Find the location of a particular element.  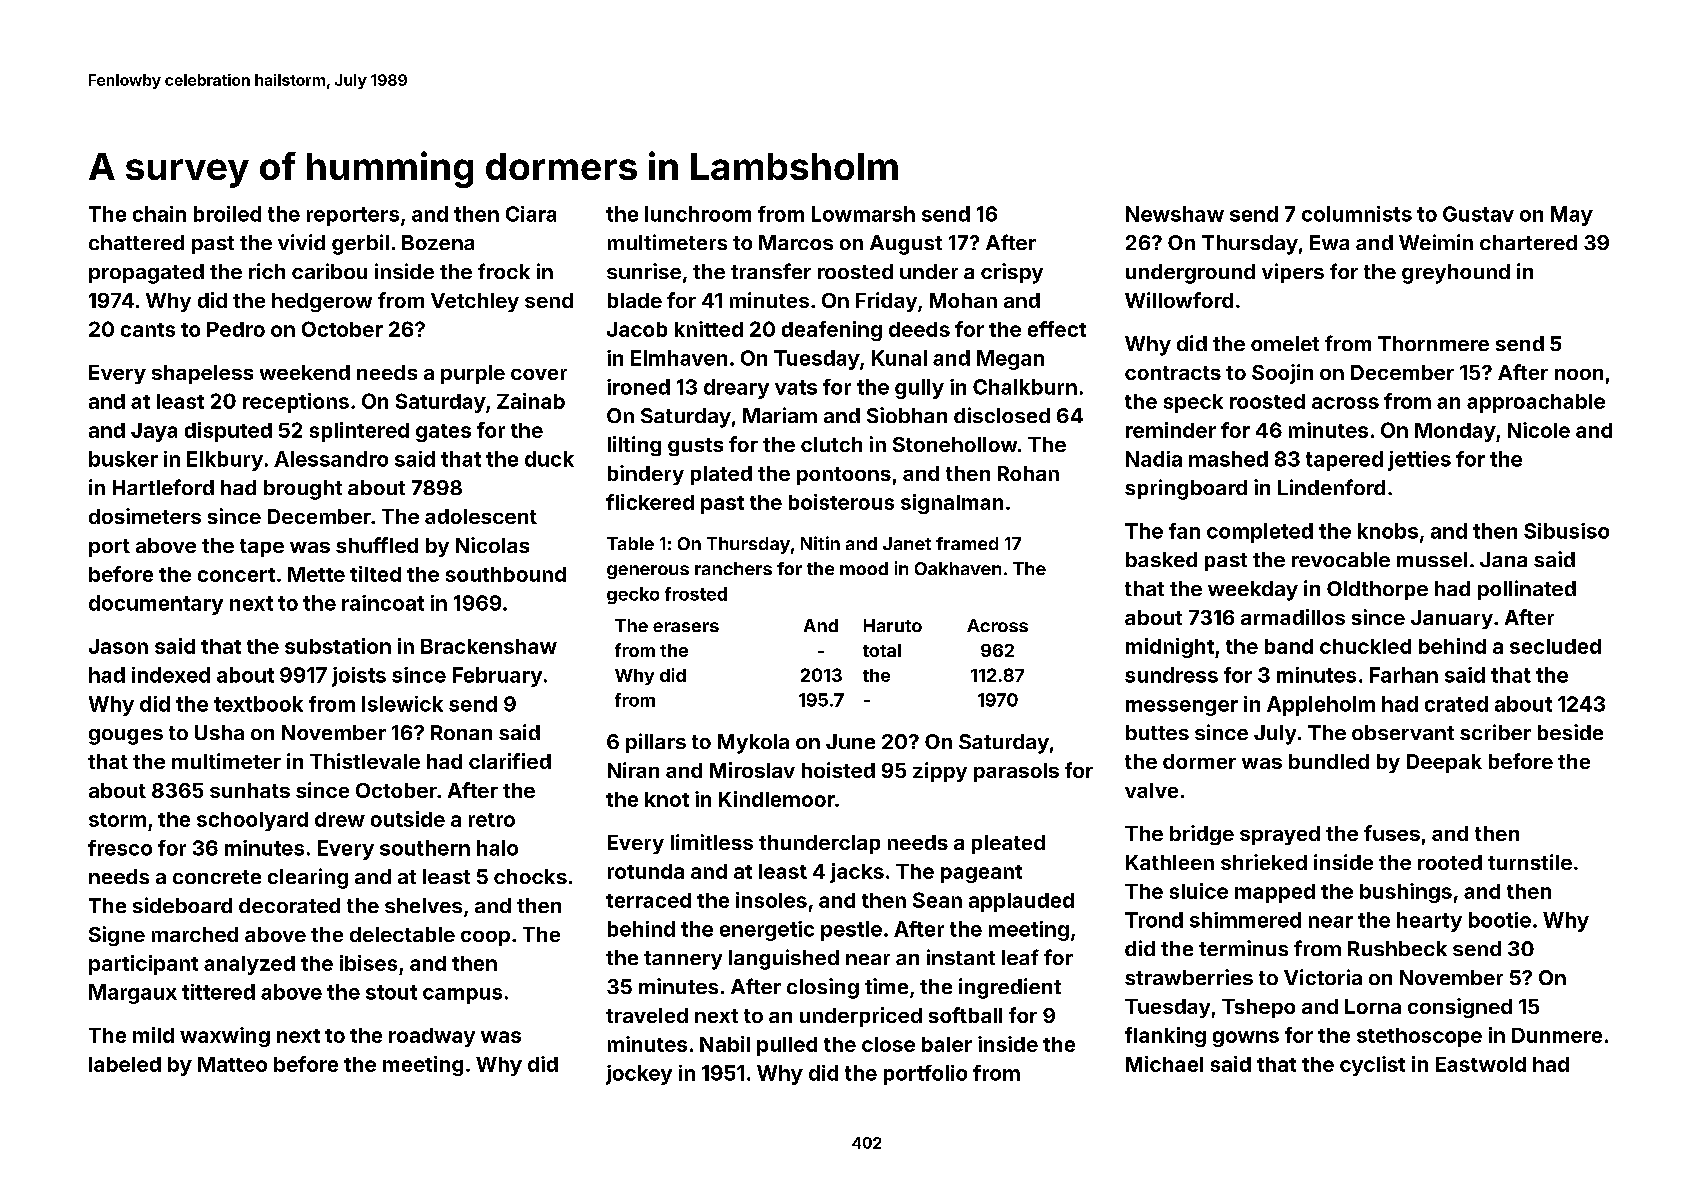

Dunmere is located at coordinates (1557, 1035).
